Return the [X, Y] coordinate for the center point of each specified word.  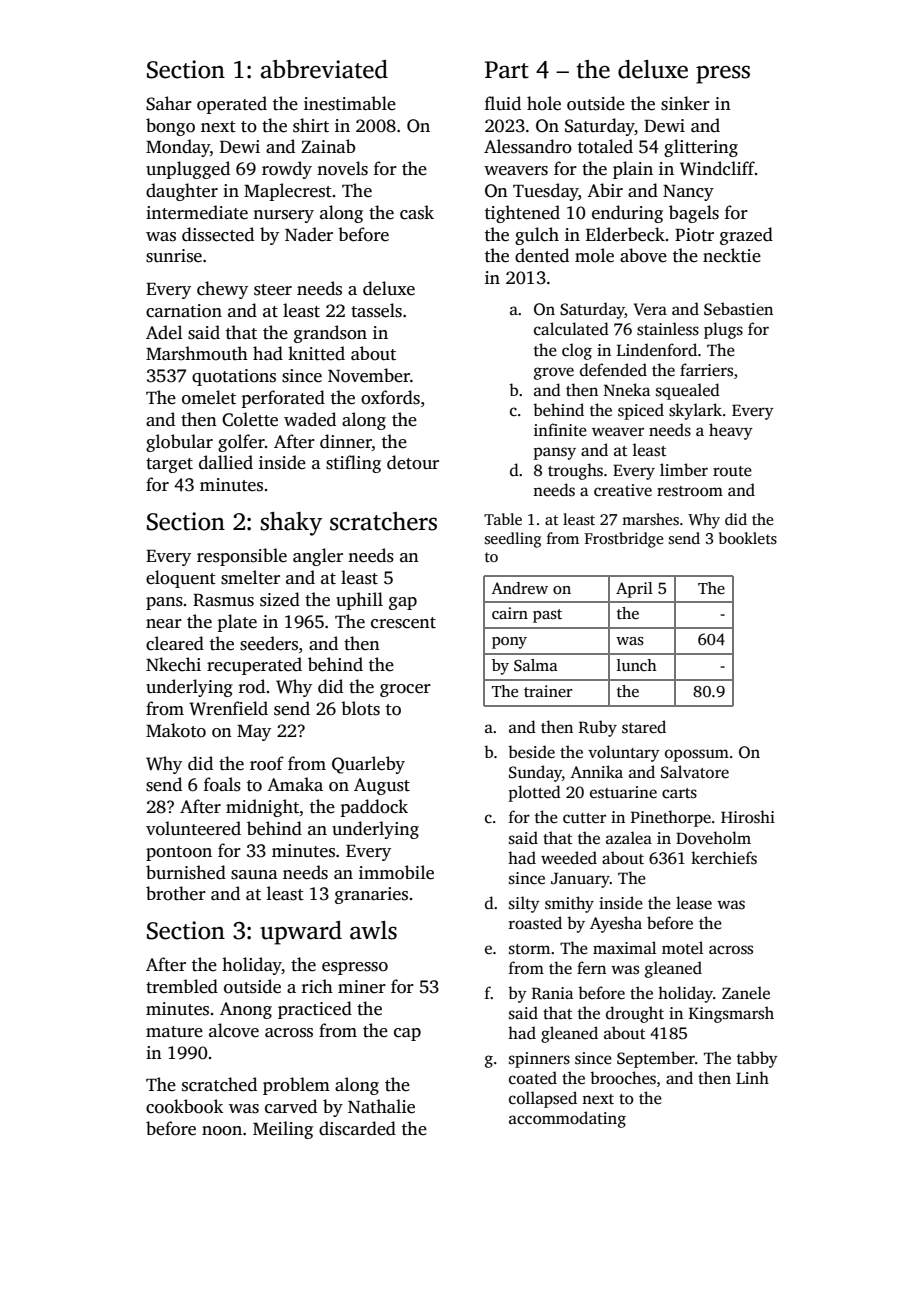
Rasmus [223, 600]
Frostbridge [624, 540]
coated [533, 1078]
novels [342, 168]
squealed [688, 391]
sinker [685, 103]
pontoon [179, 853]
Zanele [746, 993]
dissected [218, 234]
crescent [403, 623]
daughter [182, 192]
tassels [376, 310]
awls [373, 930]
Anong [246, 1010]
